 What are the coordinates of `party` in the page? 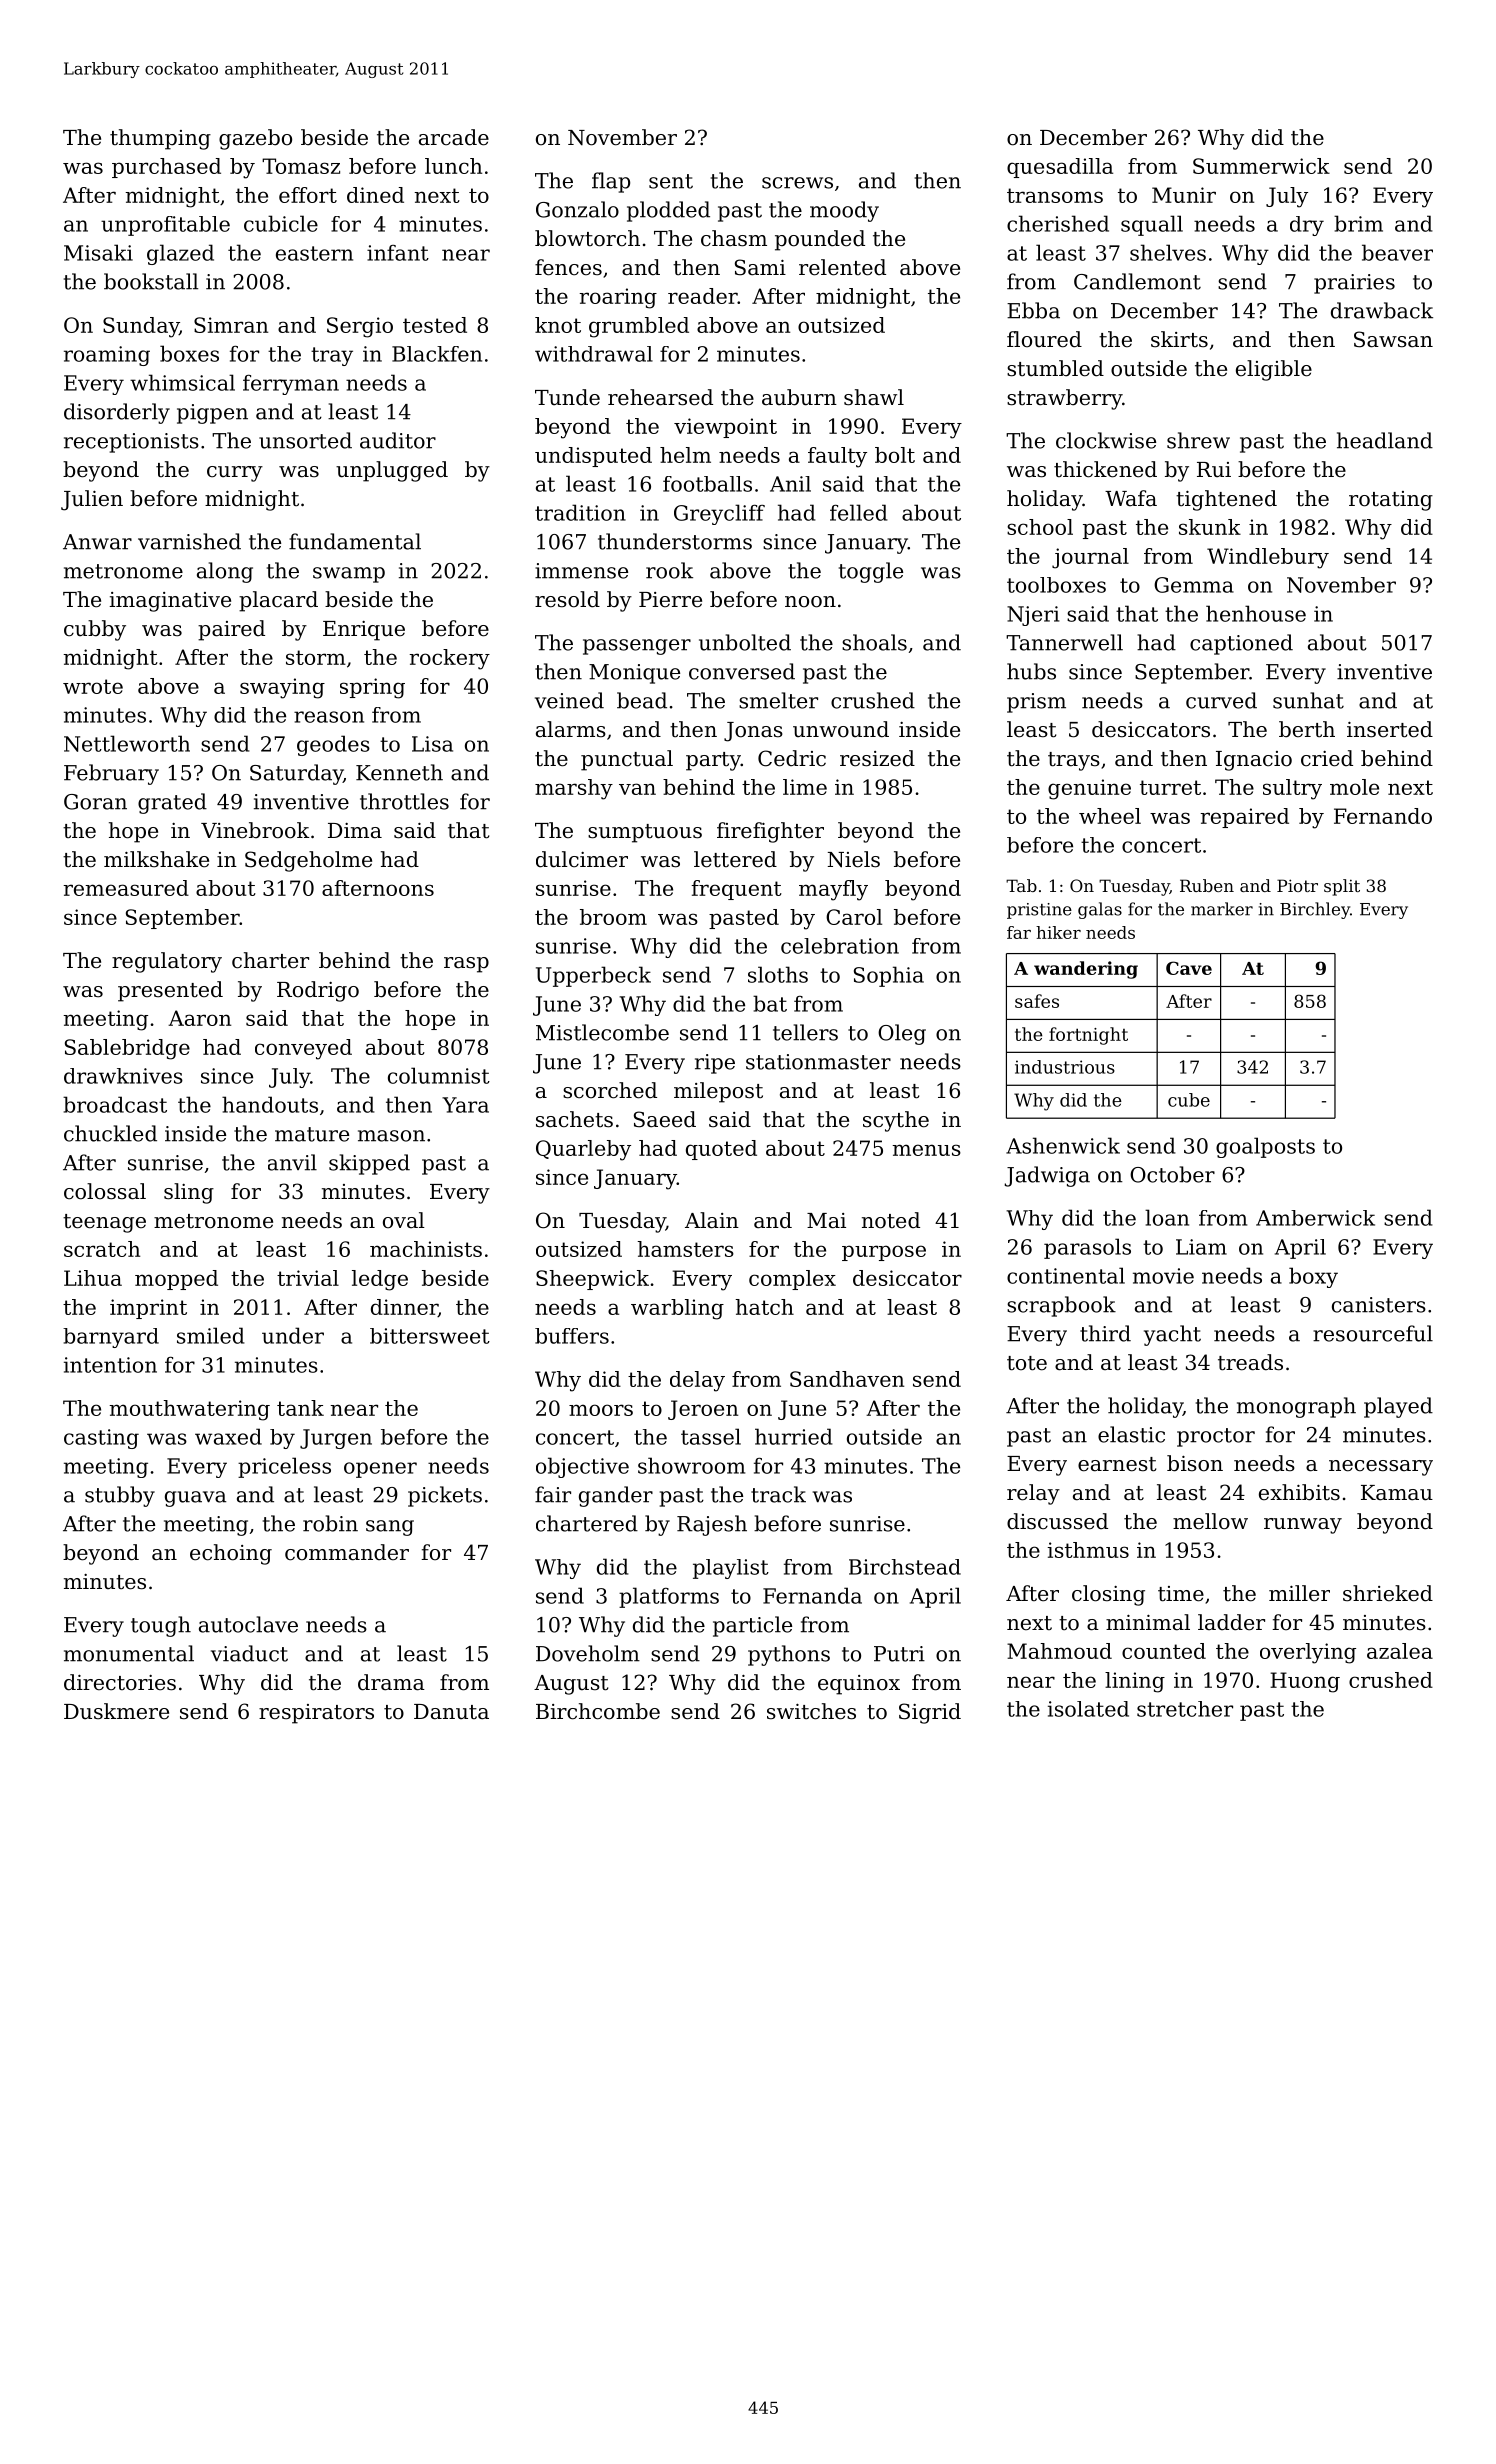 It's located at (713, 761).
